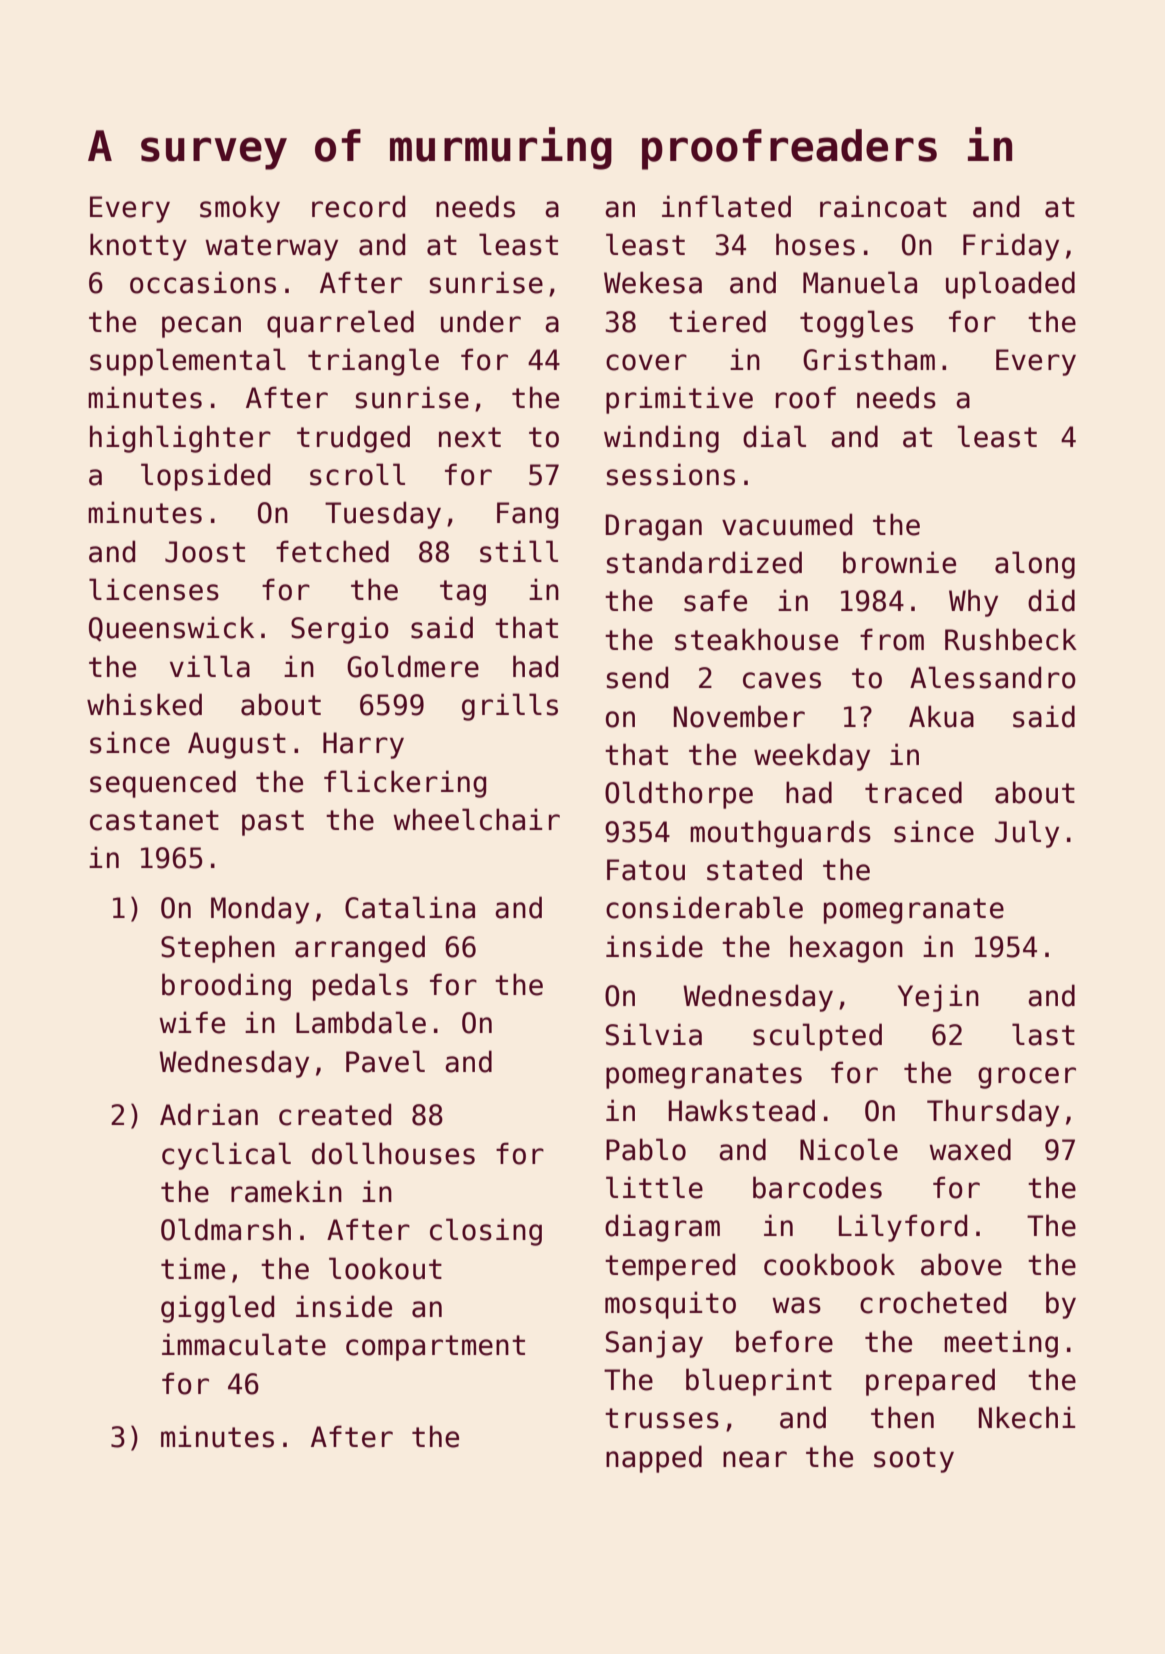 The height and width of the page is (1654, 1165). I want to click on napped, so click(654, 1459).
